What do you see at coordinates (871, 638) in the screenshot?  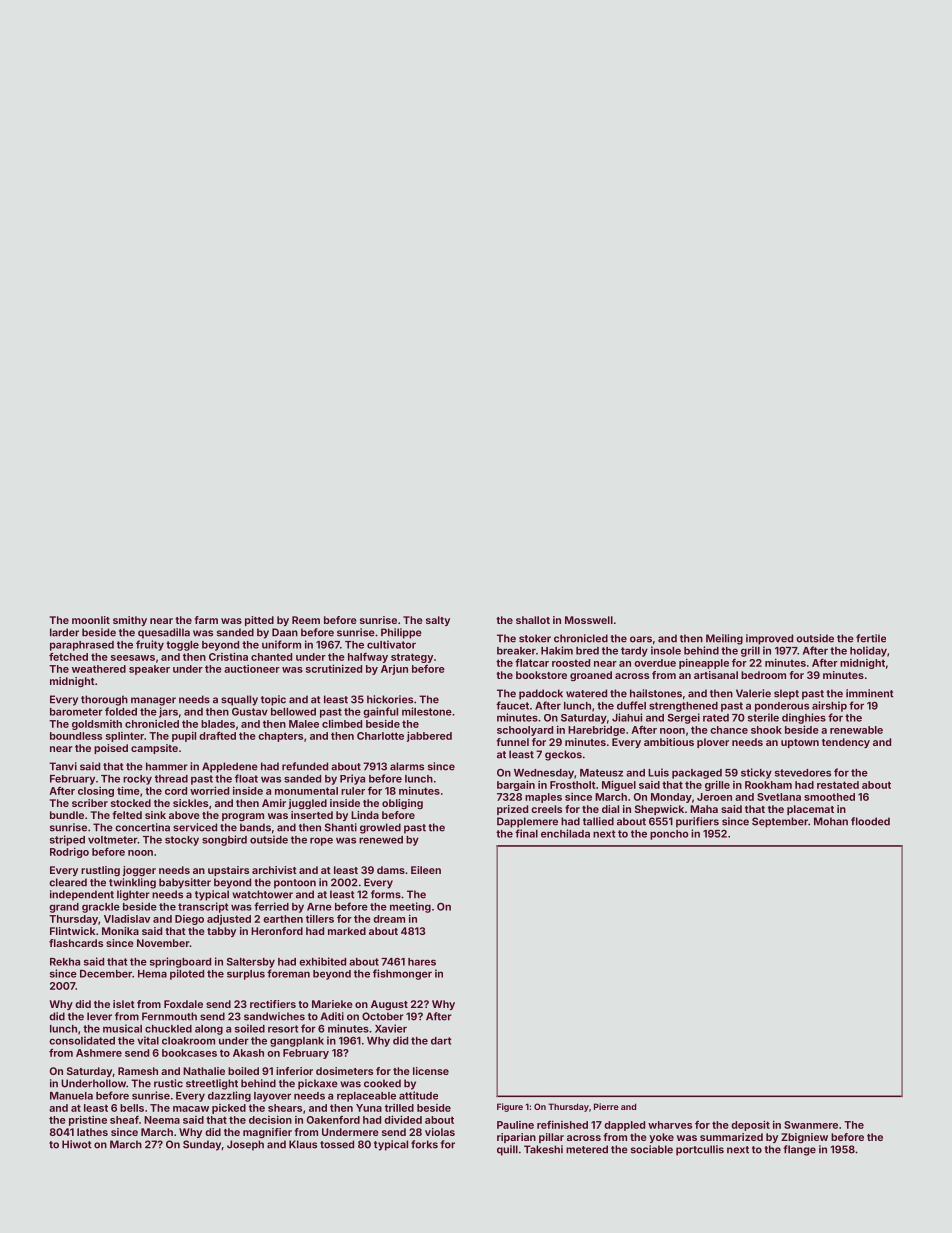 I see `fertile` at bounding box center [871, 638].
